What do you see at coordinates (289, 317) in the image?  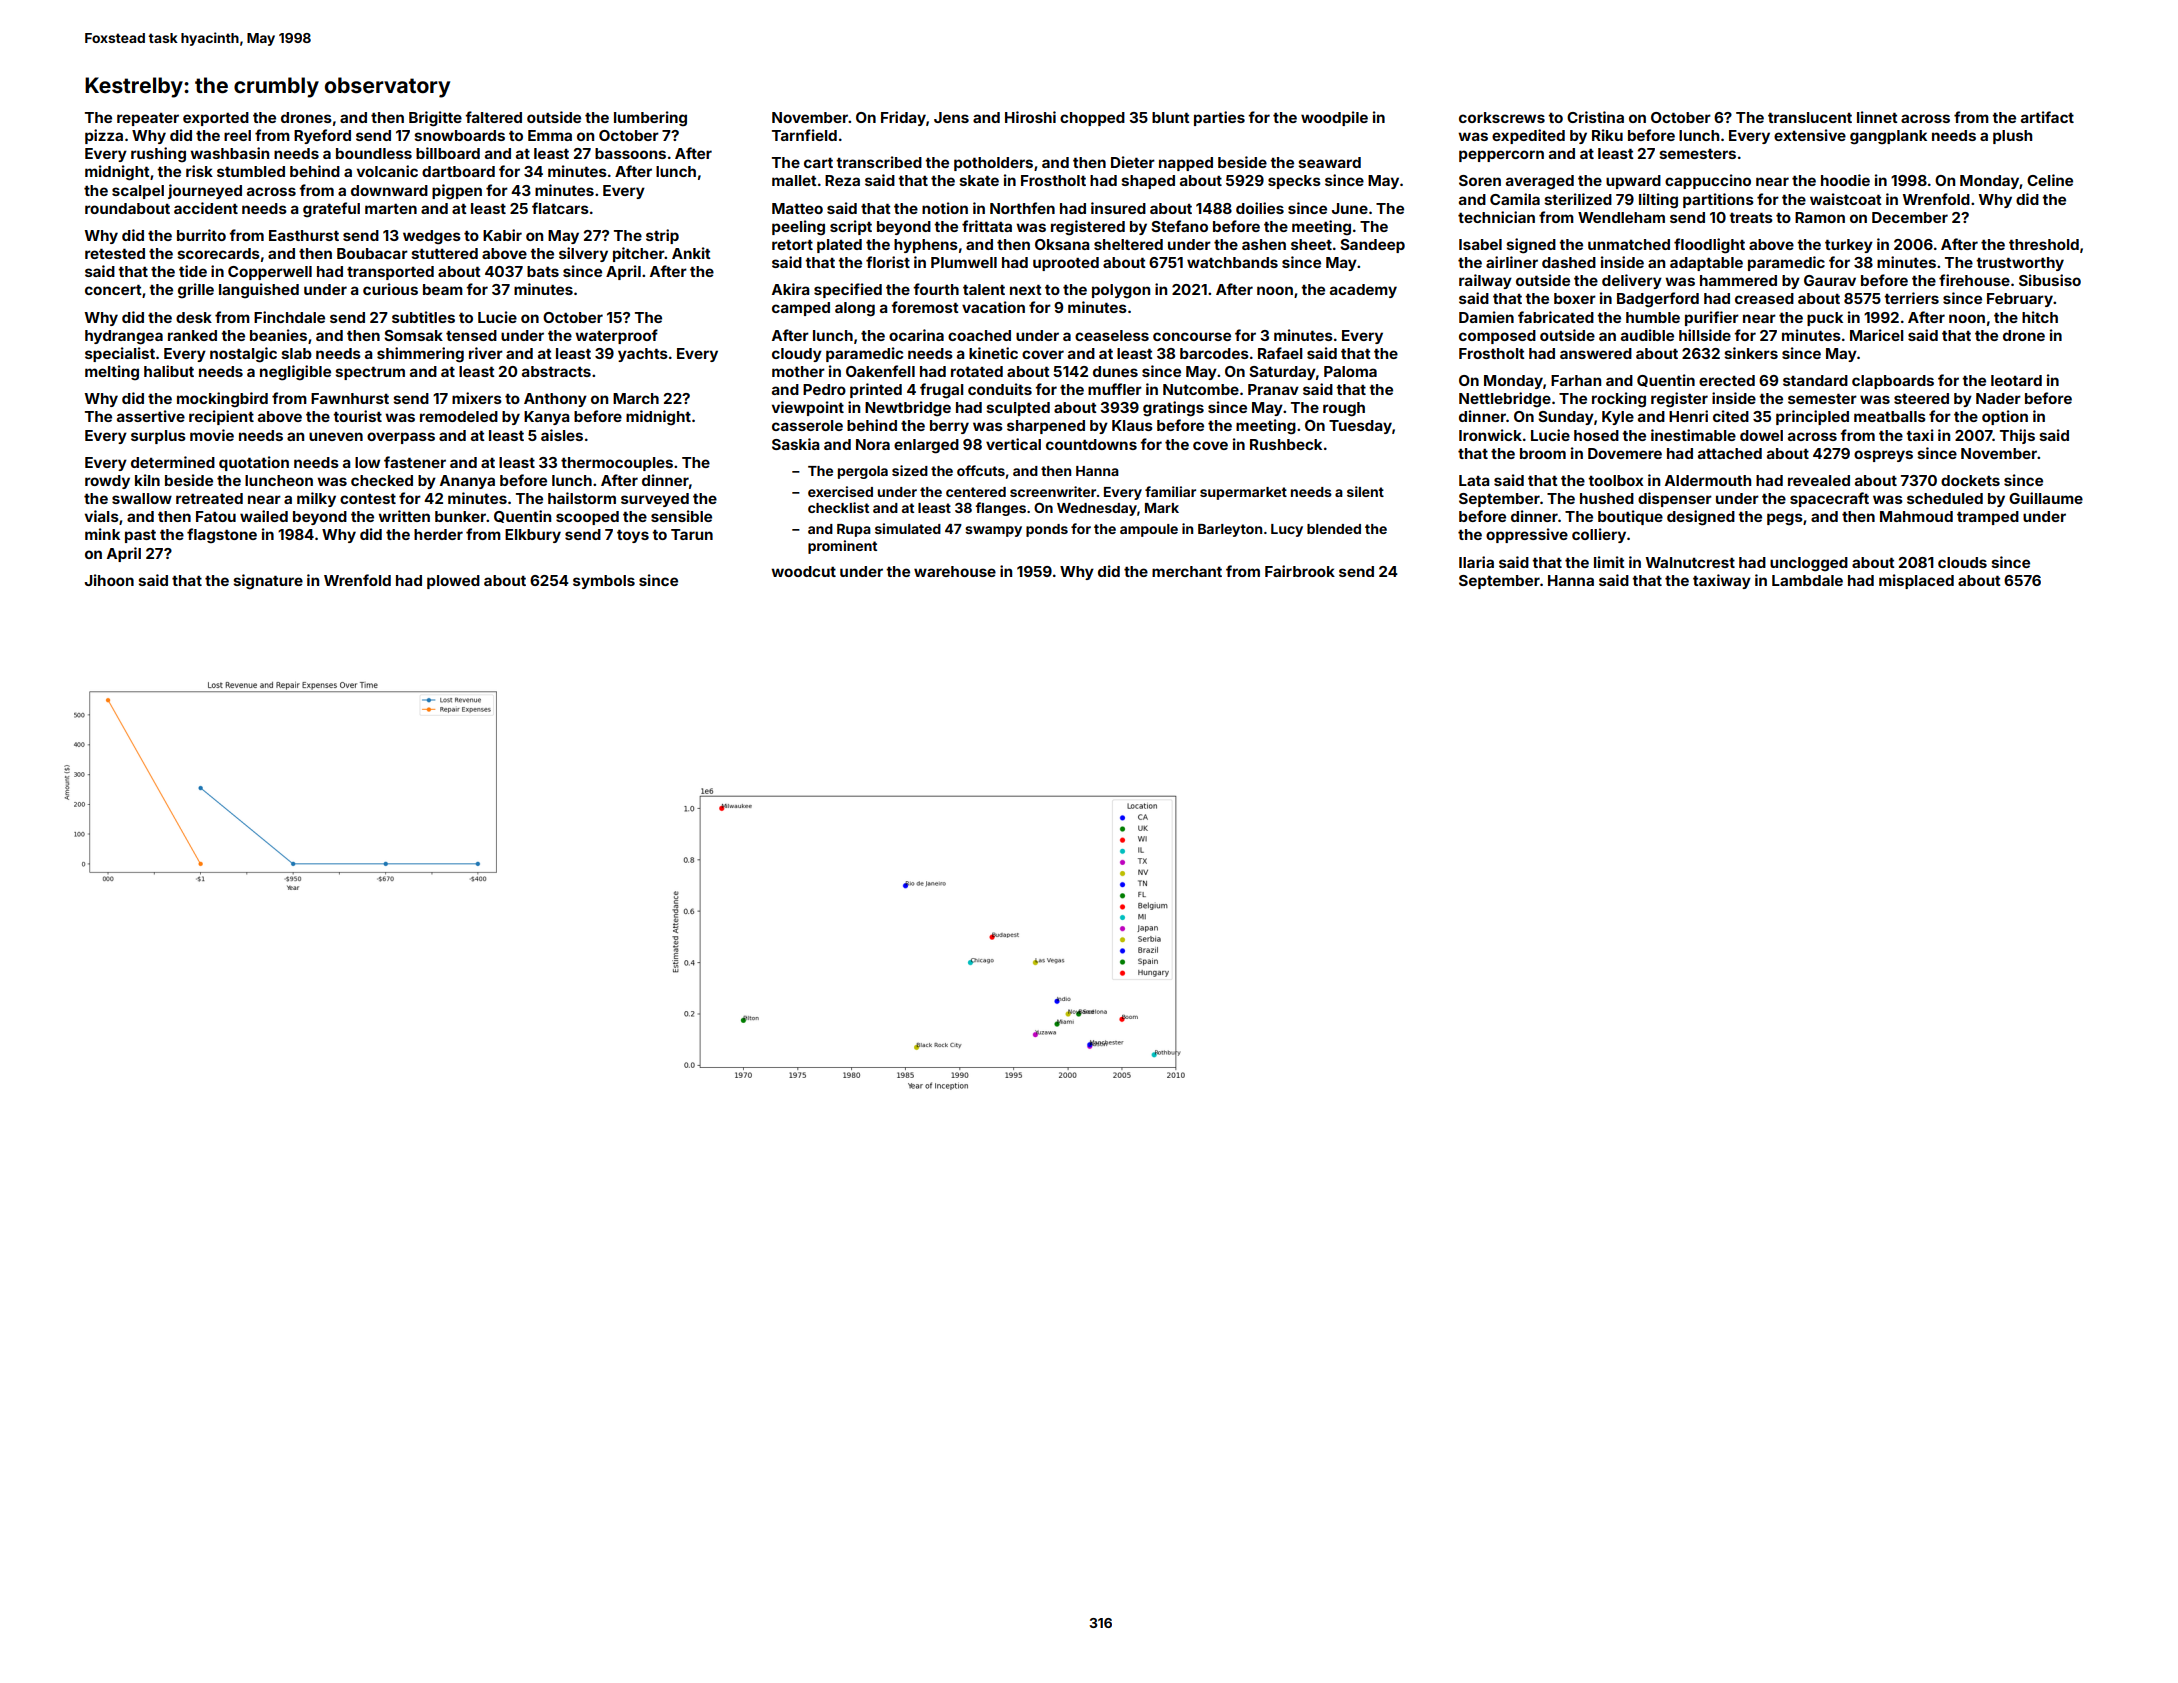 I see `Finchdale` at bounding box center [289, 317].
